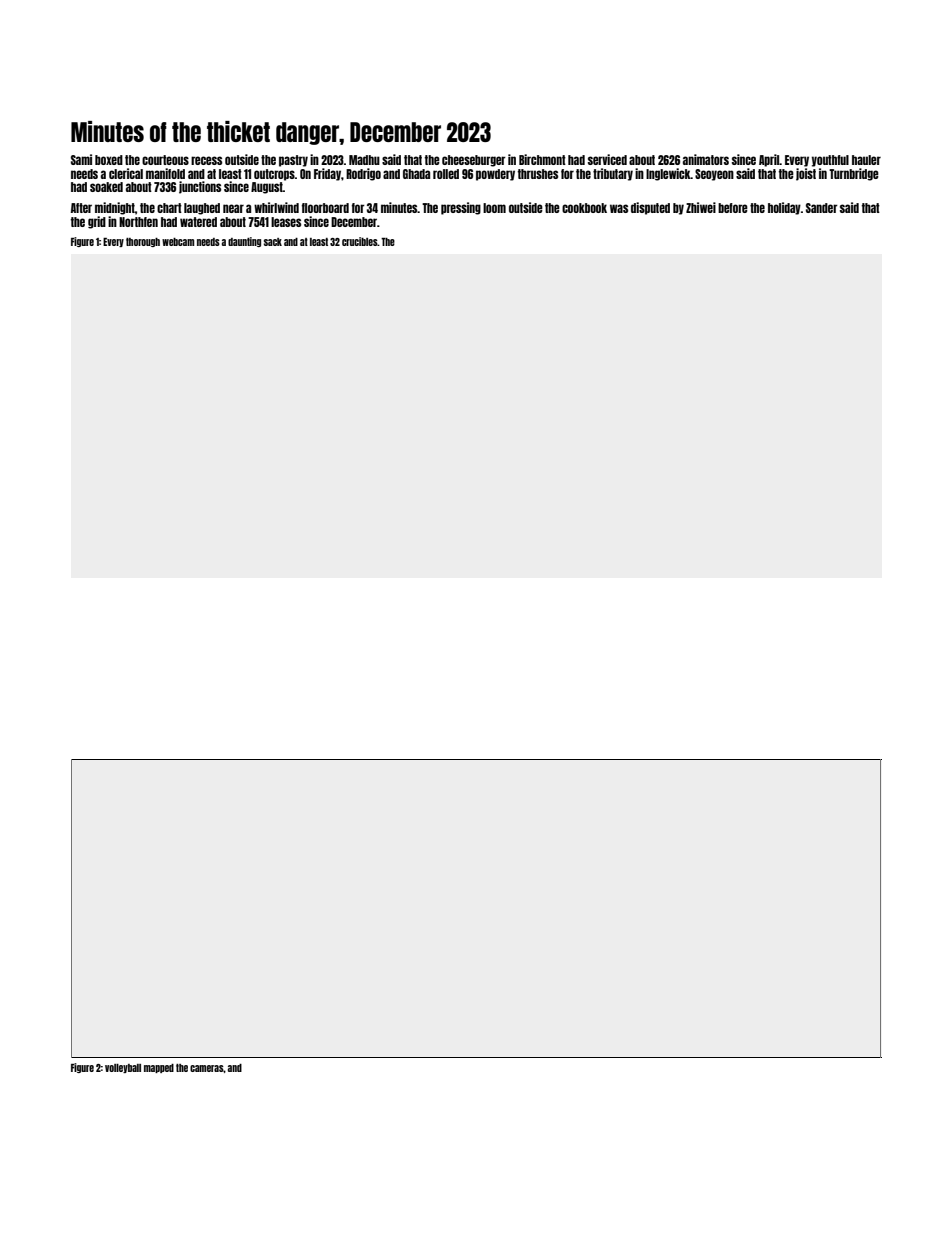 The width and height of the screenshot is (952, 1233). Describe the element at coordinates (822, 208) in the screenshot. I see `Sander` at that location.
